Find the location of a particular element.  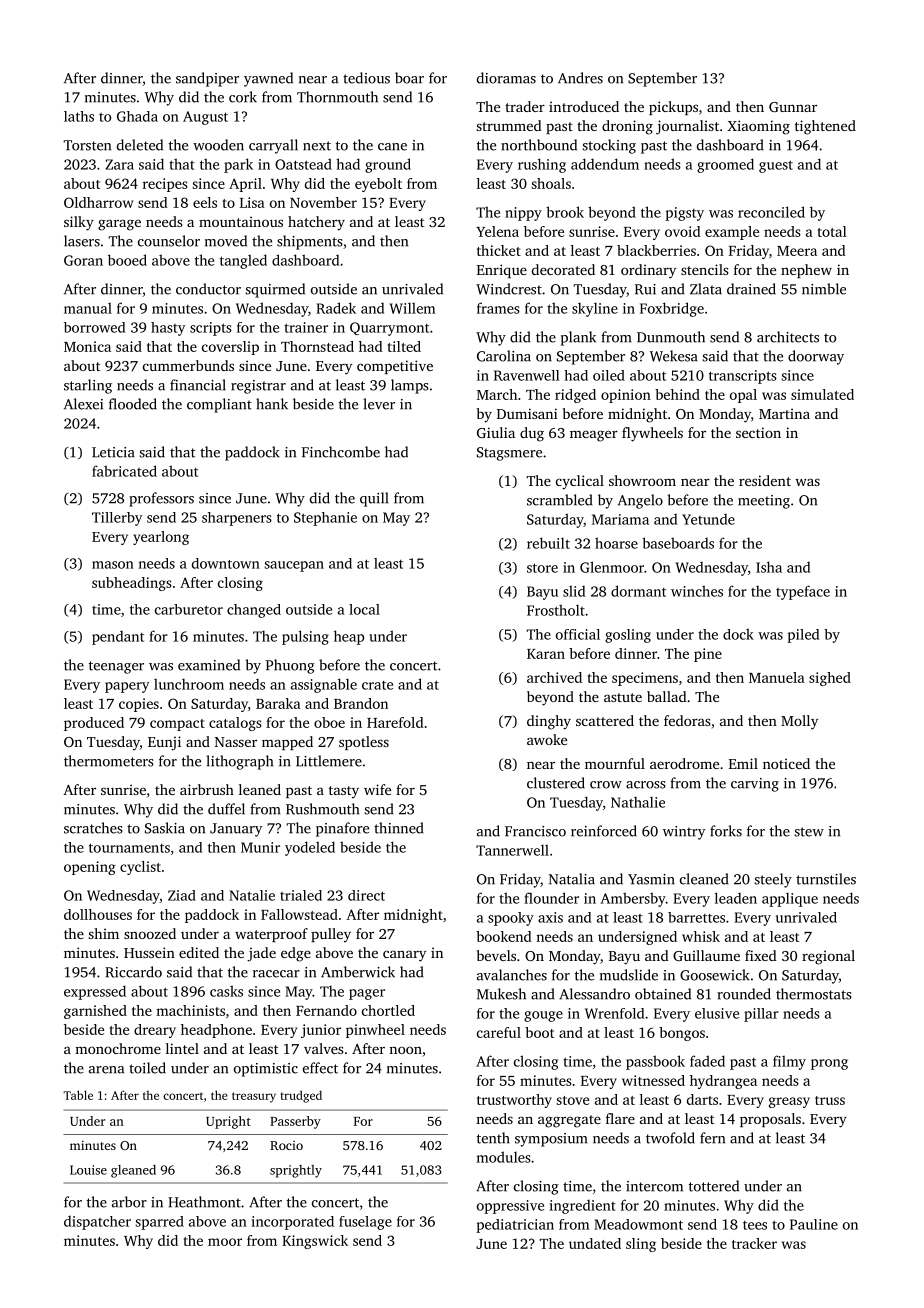

meeting is located at coordinates (764, 502).
